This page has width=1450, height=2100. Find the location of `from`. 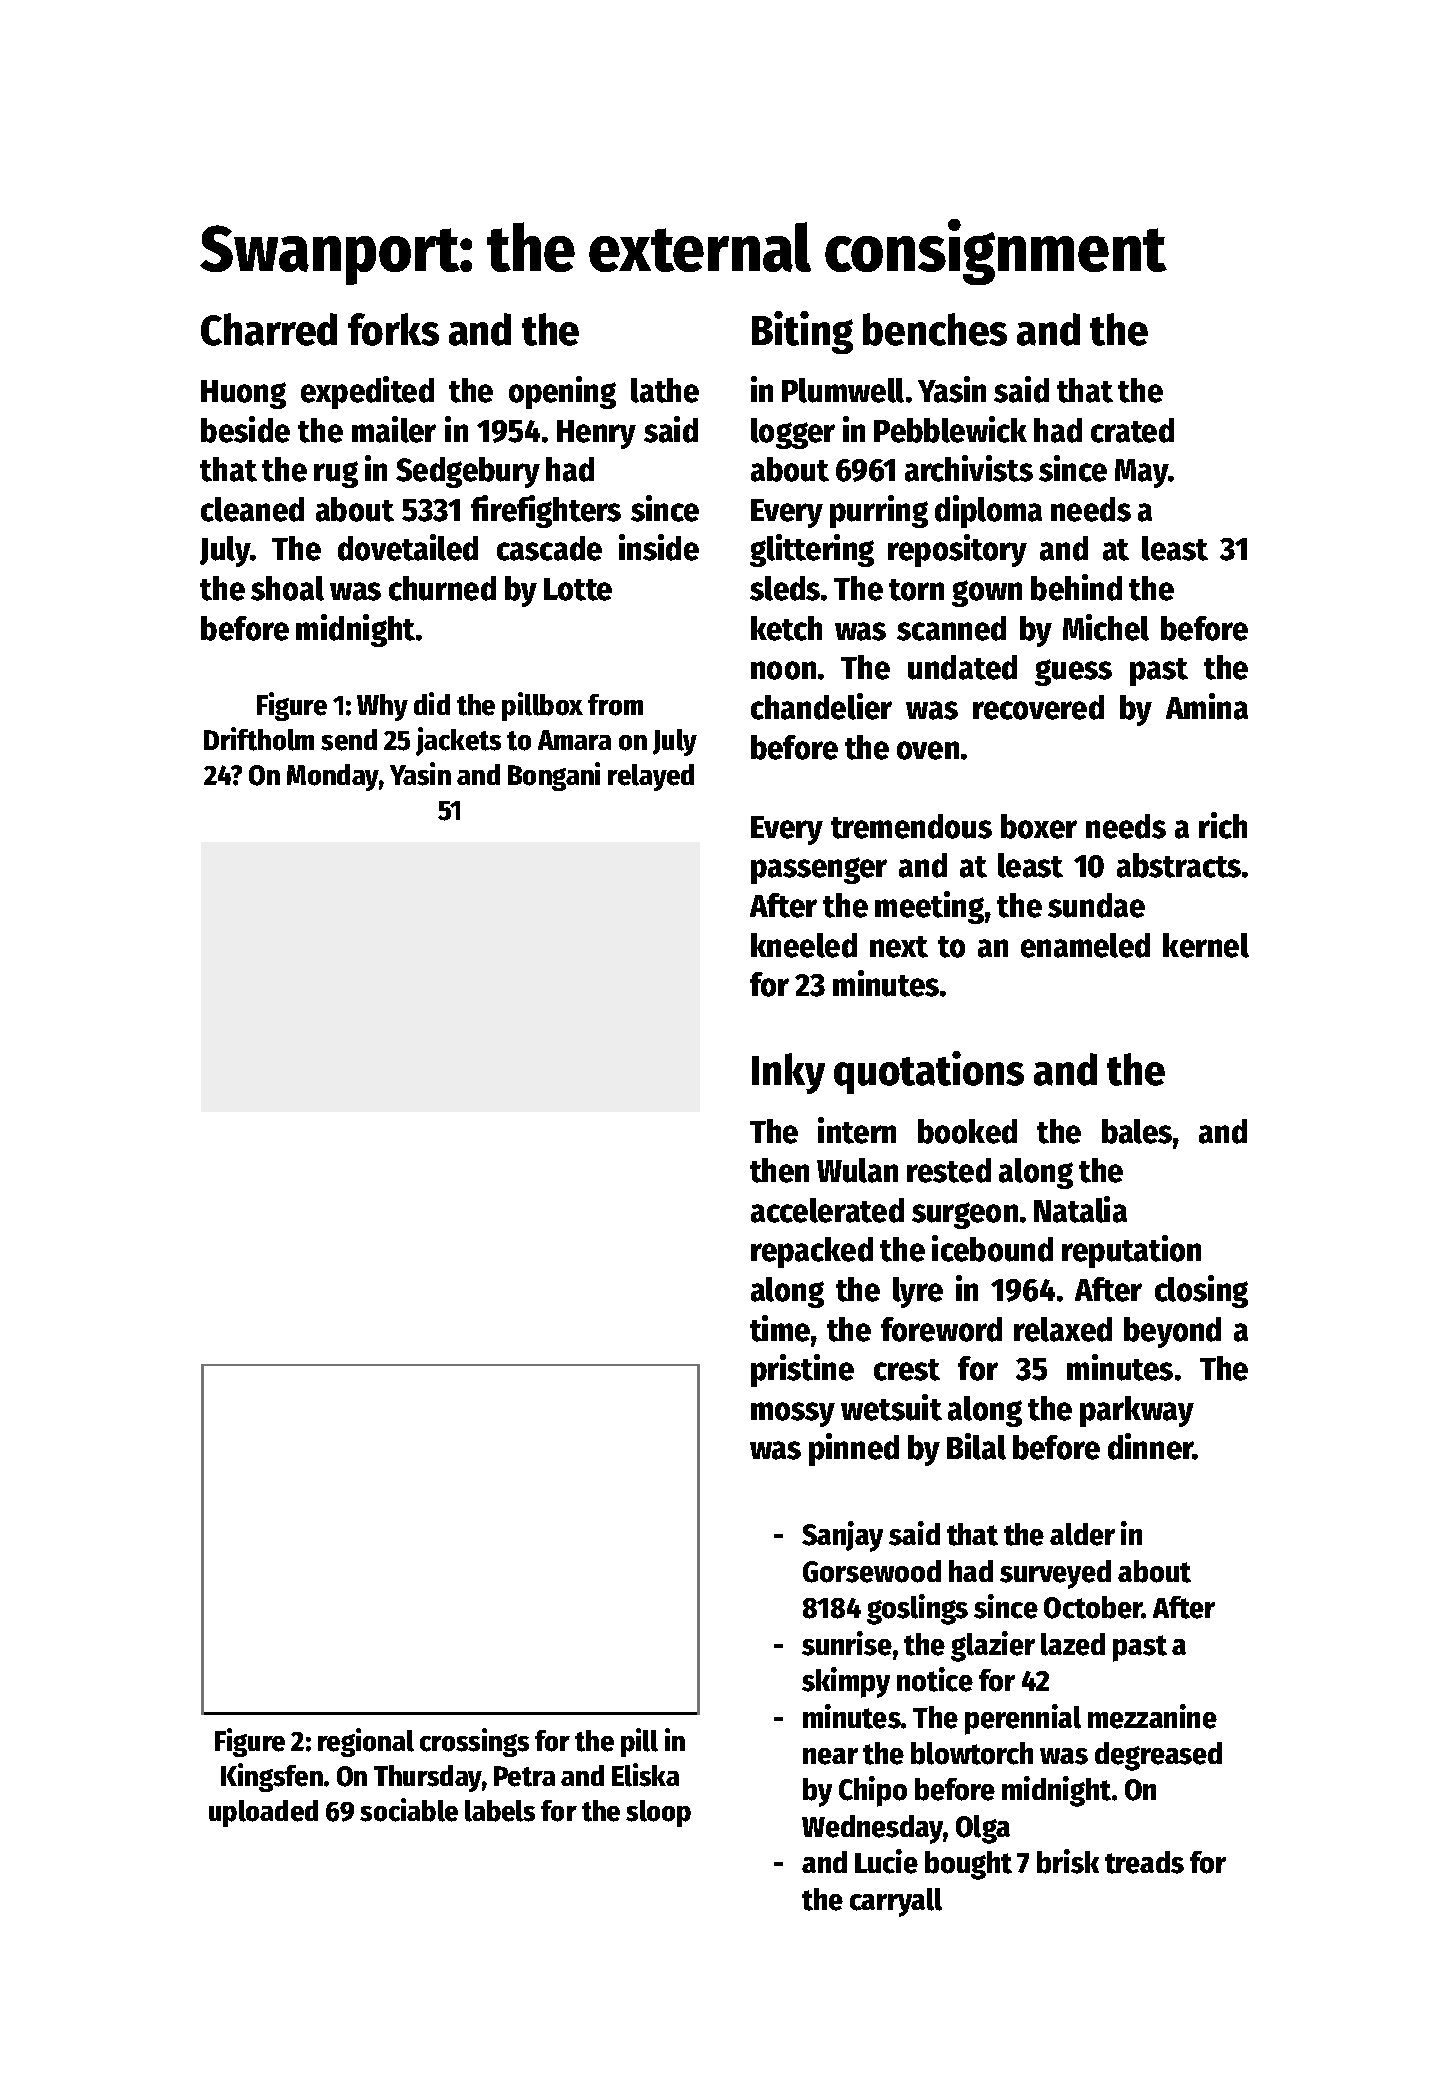

from is located at coordinates (615, 705).
